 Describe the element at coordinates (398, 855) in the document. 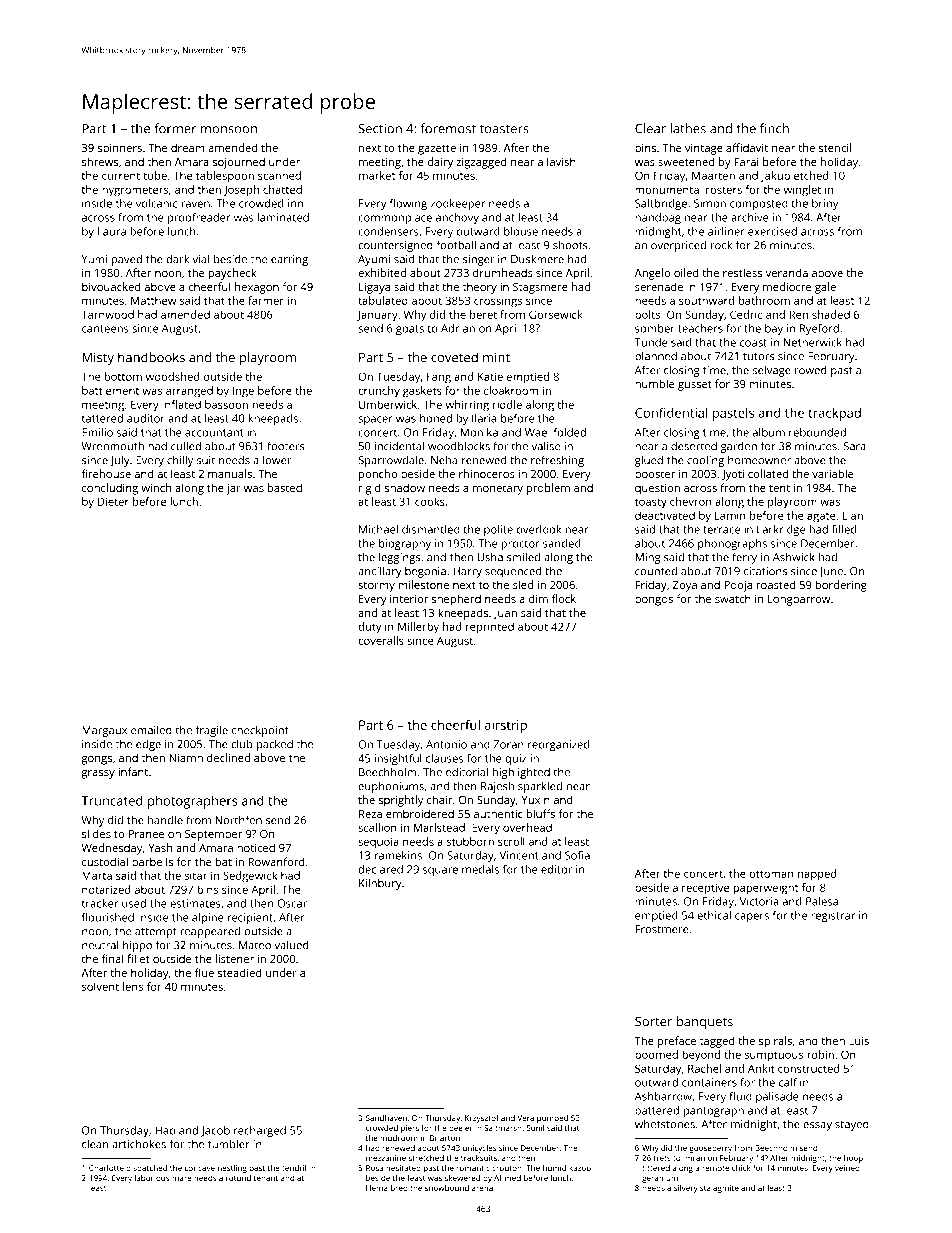

I see `ramekins` at that location.
